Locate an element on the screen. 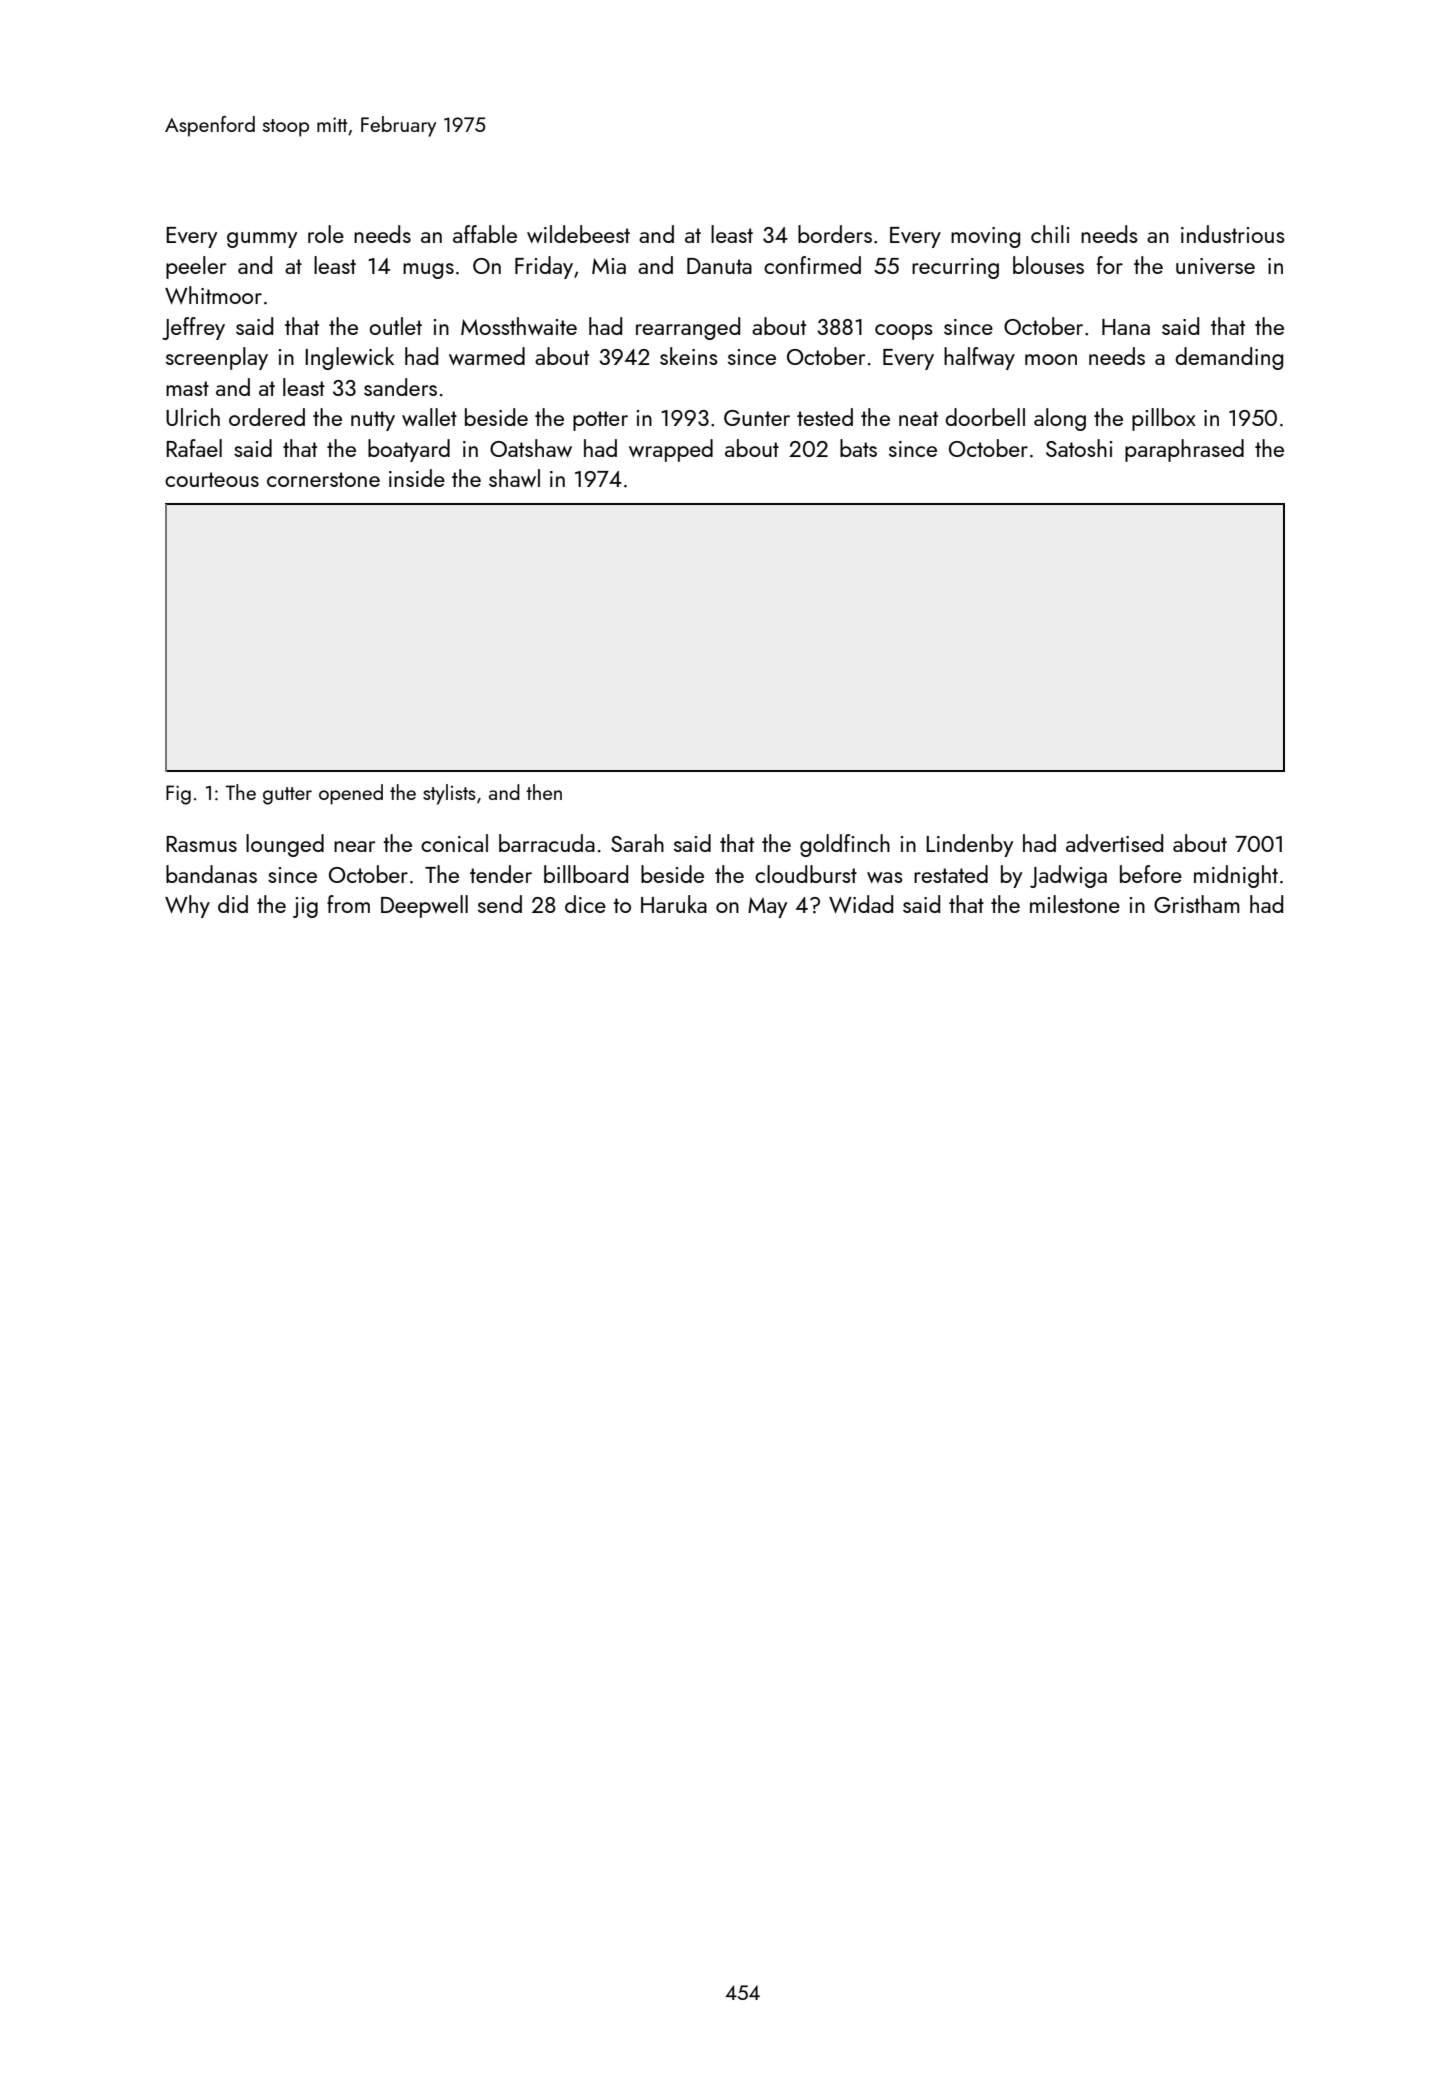 The image size is (1450, 2100). blouses is located at coordinates (1048, 265).
